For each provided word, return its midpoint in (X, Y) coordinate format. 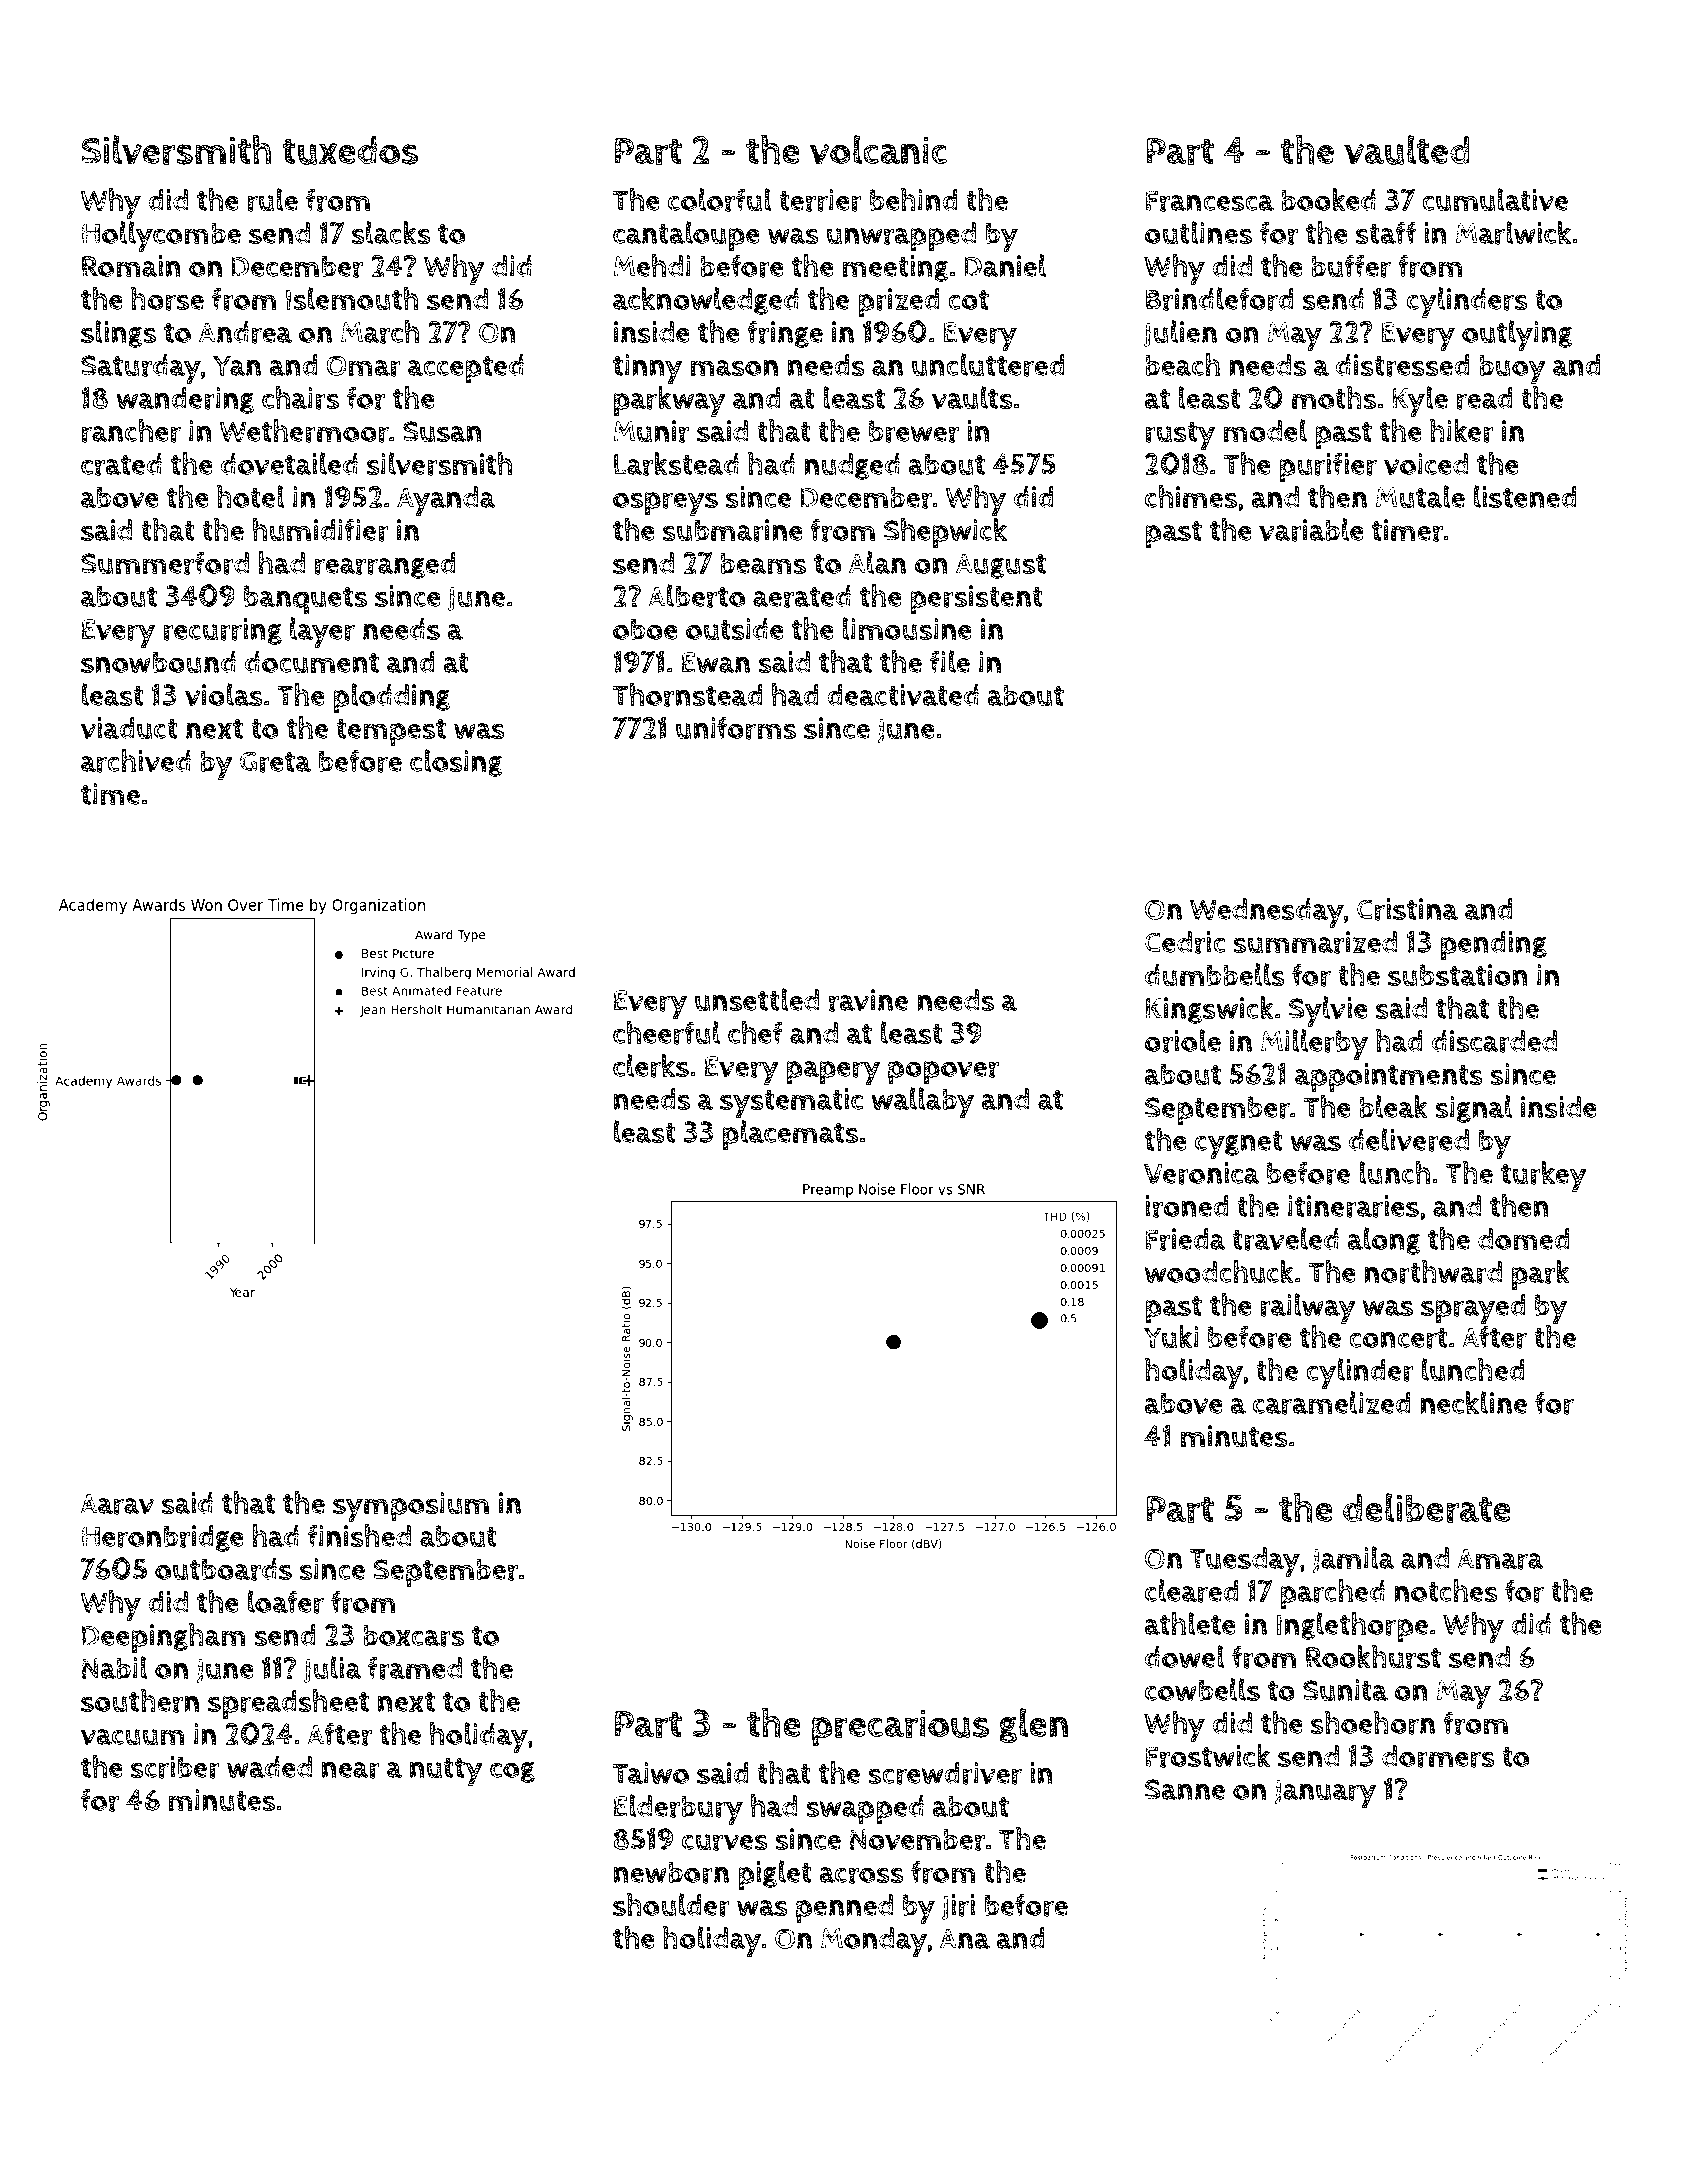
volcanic (878, 150)
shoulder (671, 1905)
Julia (333, 1669)
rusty (1180, 436)
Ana (965, 1939)
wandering (185, 400)
